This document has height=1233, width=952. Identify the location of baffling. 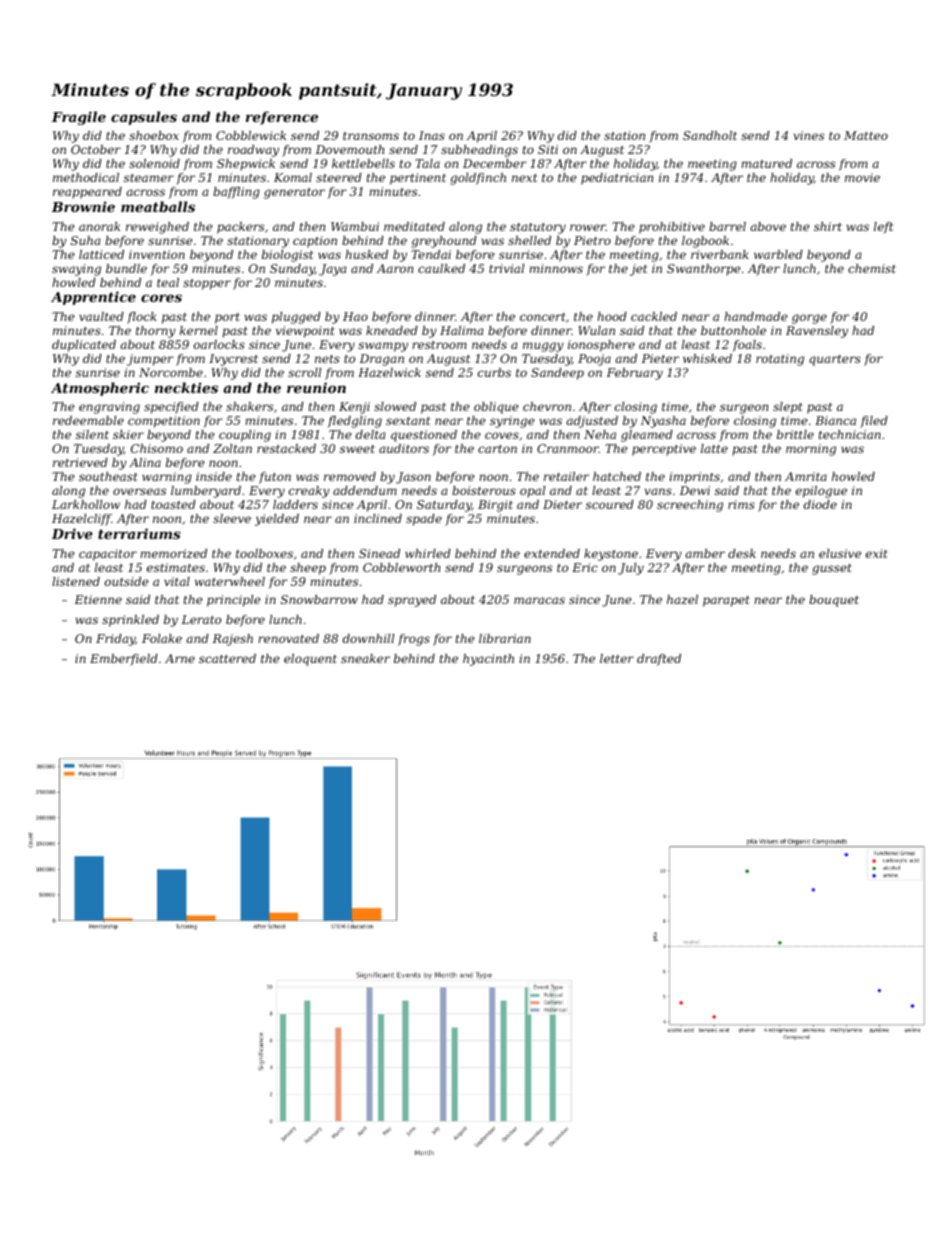
(236, 193).
